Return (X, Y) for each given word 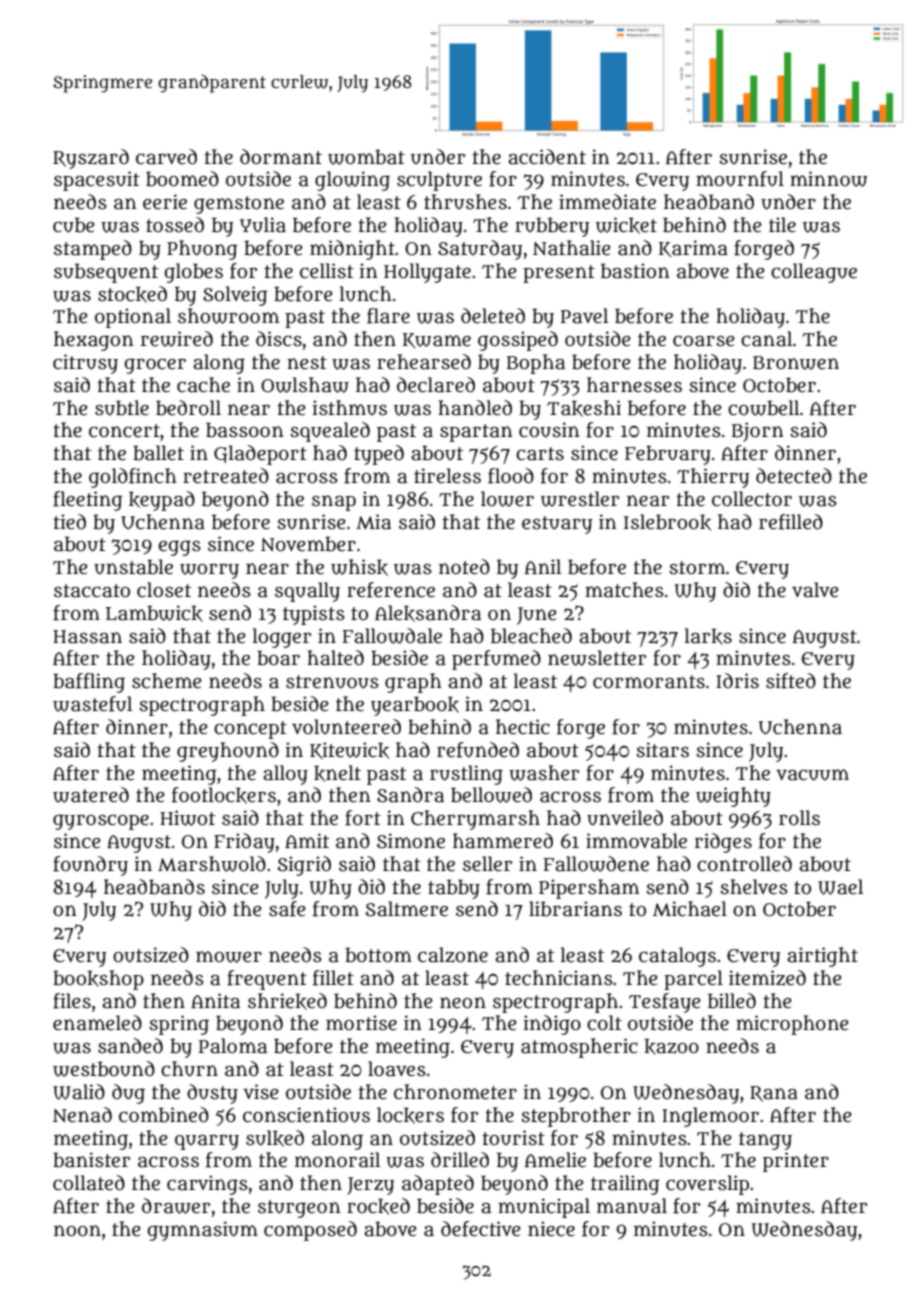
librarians (575, 909)
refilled (791, 522)
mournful (740, 179)
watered (91, 795)
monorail (337, 1160)
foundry (90, 866)
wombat (366, 157)
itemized (767, 978)
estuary (557, 525)
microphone (792, 1025)
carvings (207, 1185)
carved (166, 157)
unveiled (625, 818)
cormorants (649, 682)
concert (124, 431)
